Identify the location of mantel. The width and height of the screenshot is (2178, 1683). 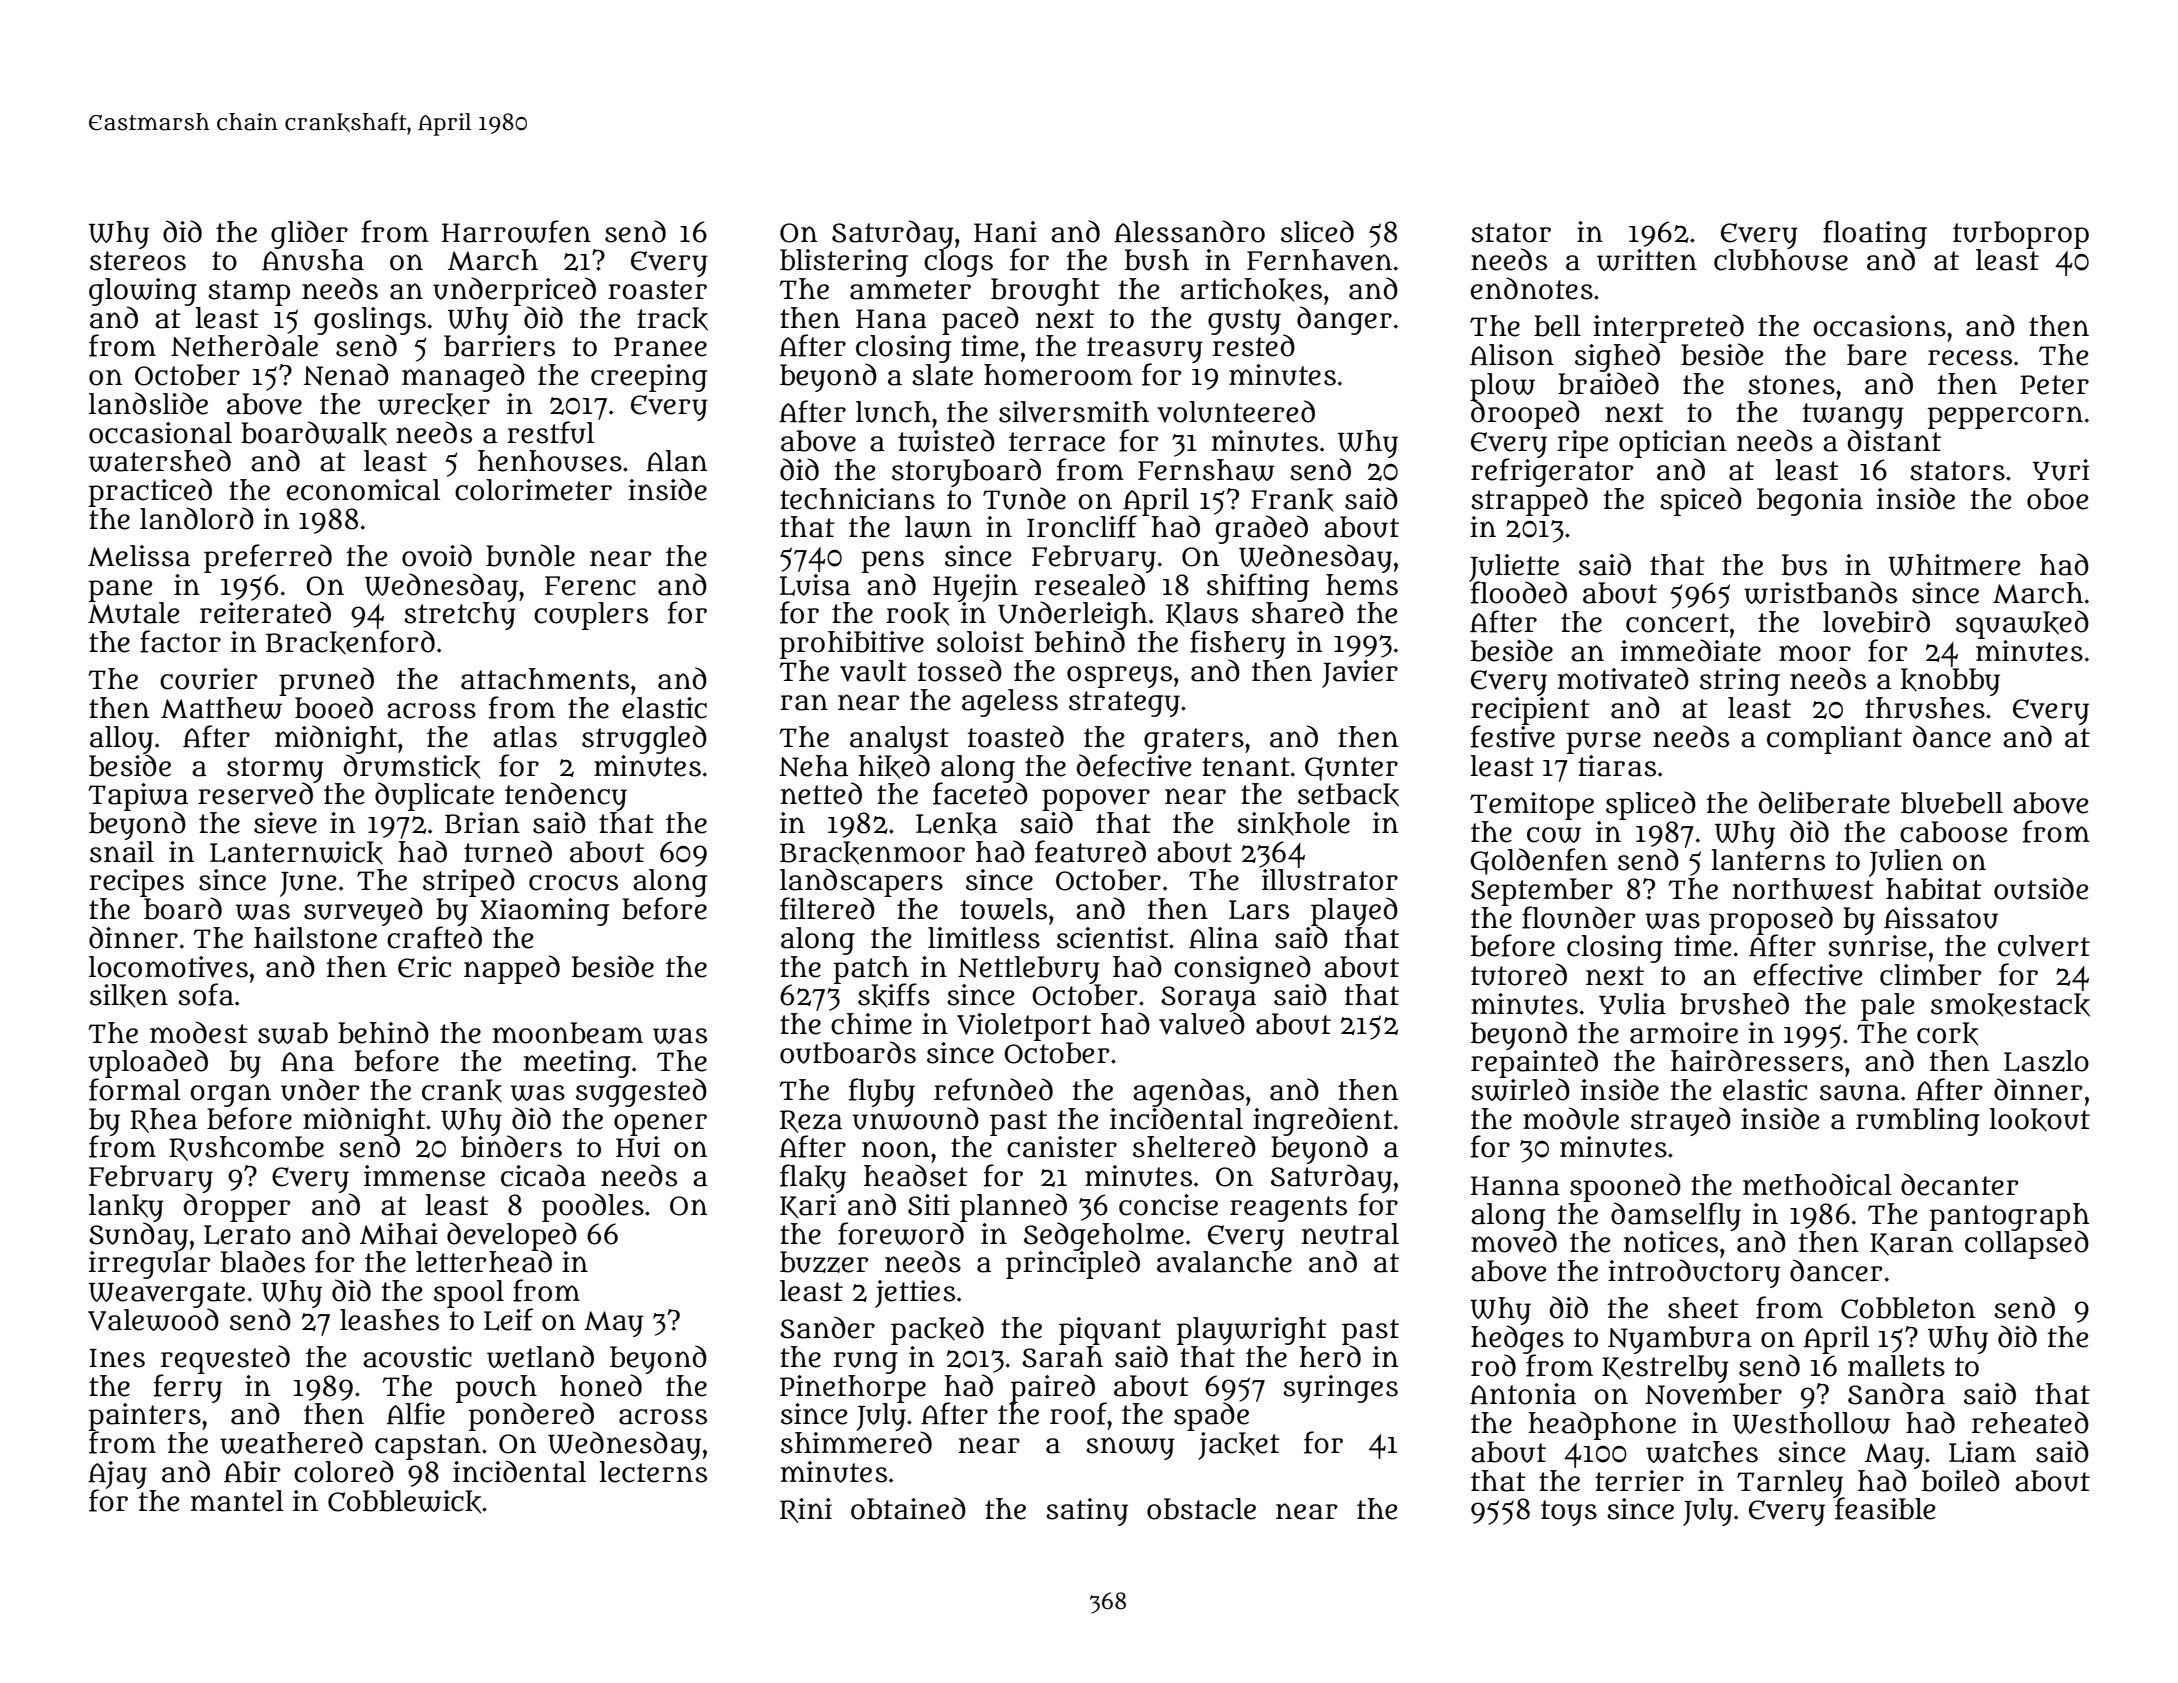
(237, 1501).
